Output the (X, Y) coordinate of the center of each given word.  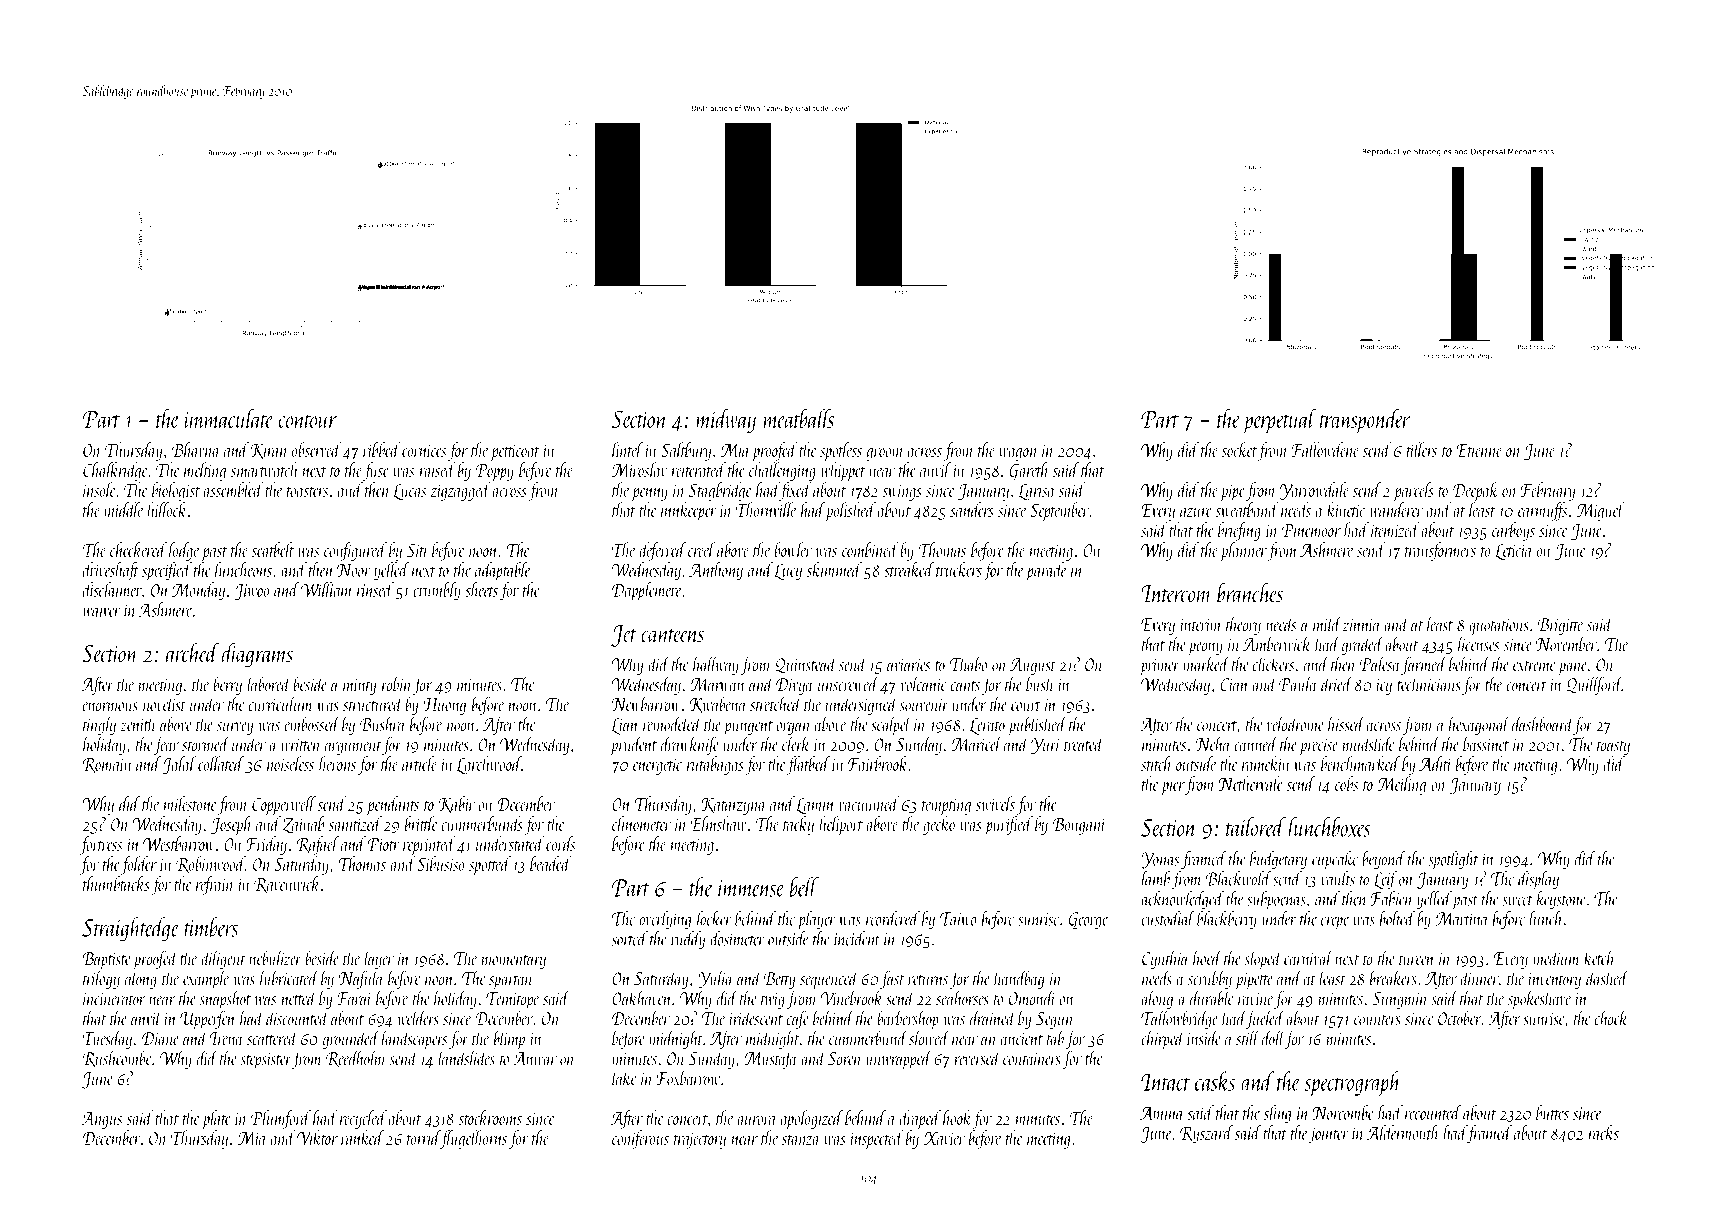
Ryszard (1207, 1134)
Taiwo (958, 919)
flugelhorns (474, 1139)
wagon (1018, 454)
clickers (1273, 664)
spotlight (1453, 860)
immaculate (229, 418)
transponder (1365, 421)
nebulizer (275, 958)
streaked (909, 569)
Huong (444, 706)
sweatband (1247, 509)
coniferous (640, 1139)
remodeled (672, 724)
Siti (417, 550)
